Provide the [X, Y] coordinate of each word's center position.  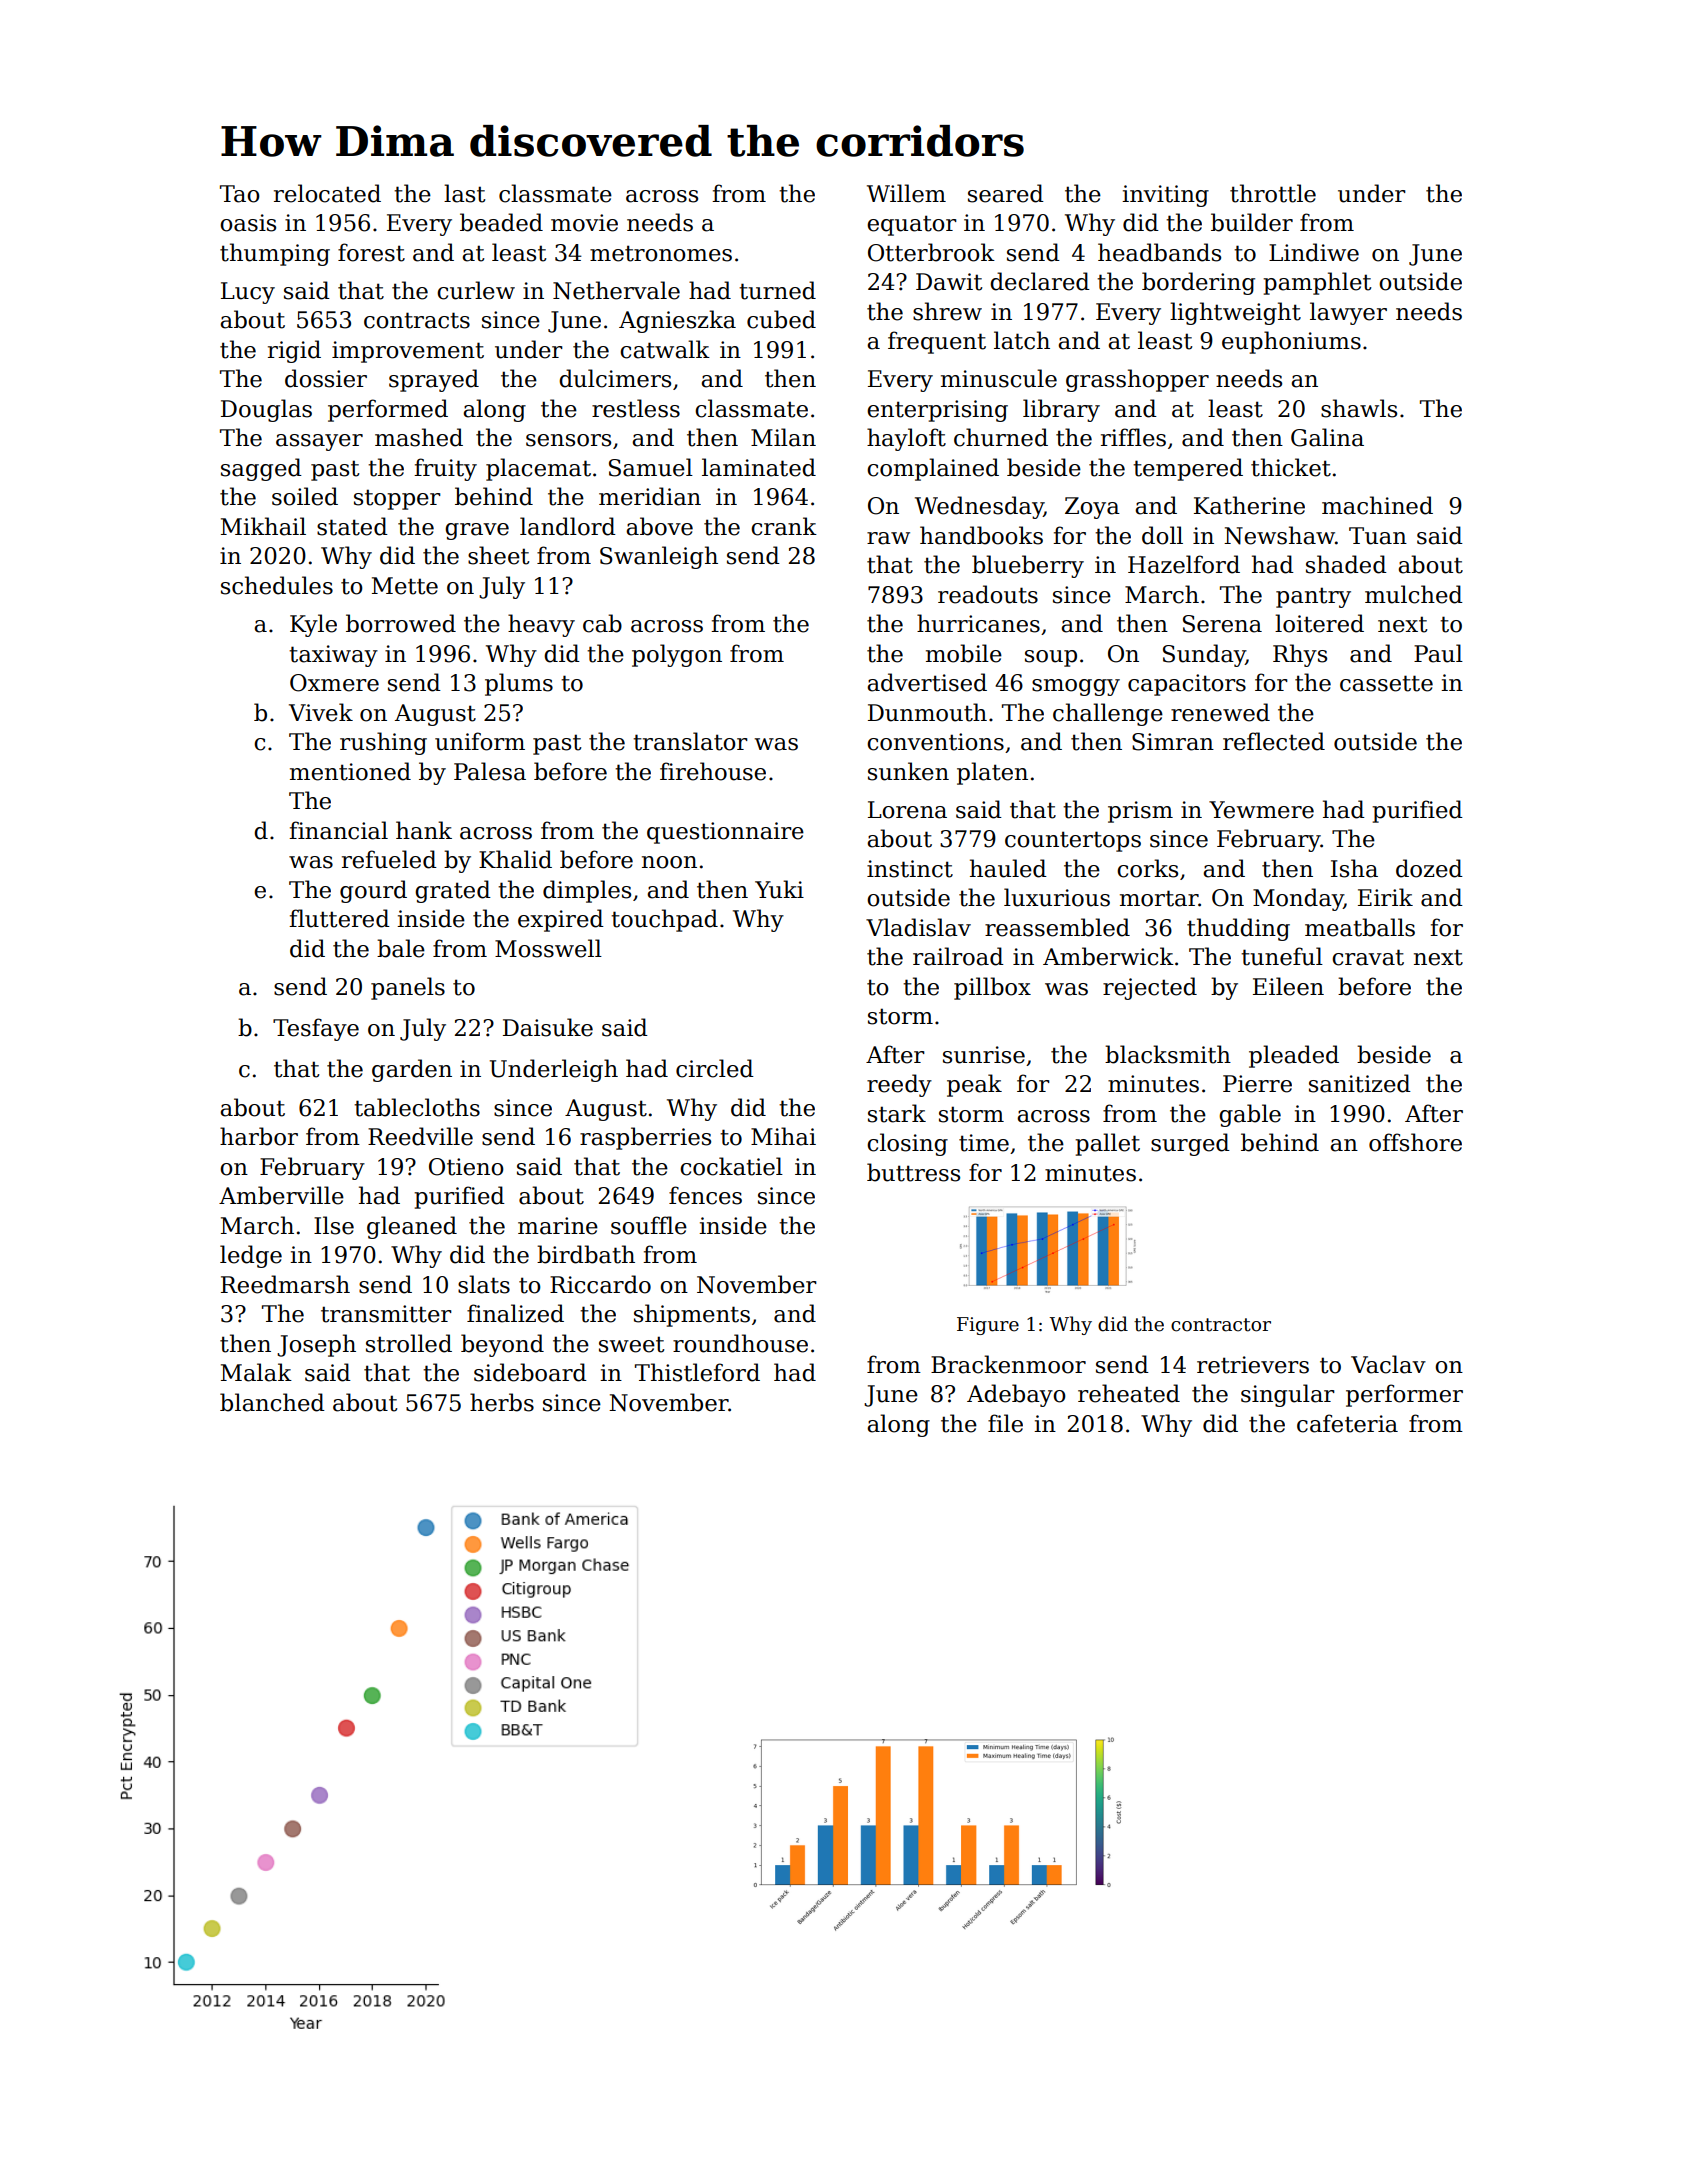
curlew [476, 290]
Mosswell [548, 948]
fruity [445, 469]
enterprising [937, 411]
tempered [1188, 469]
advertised [927, 682]
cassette [1386, 683]
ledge [251, 1256]
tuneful [1282, 956]
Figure [988, 1326]
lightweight [1235, 313]
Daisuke [548, 1027]
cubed [781, 319]
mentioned [350, 771]
